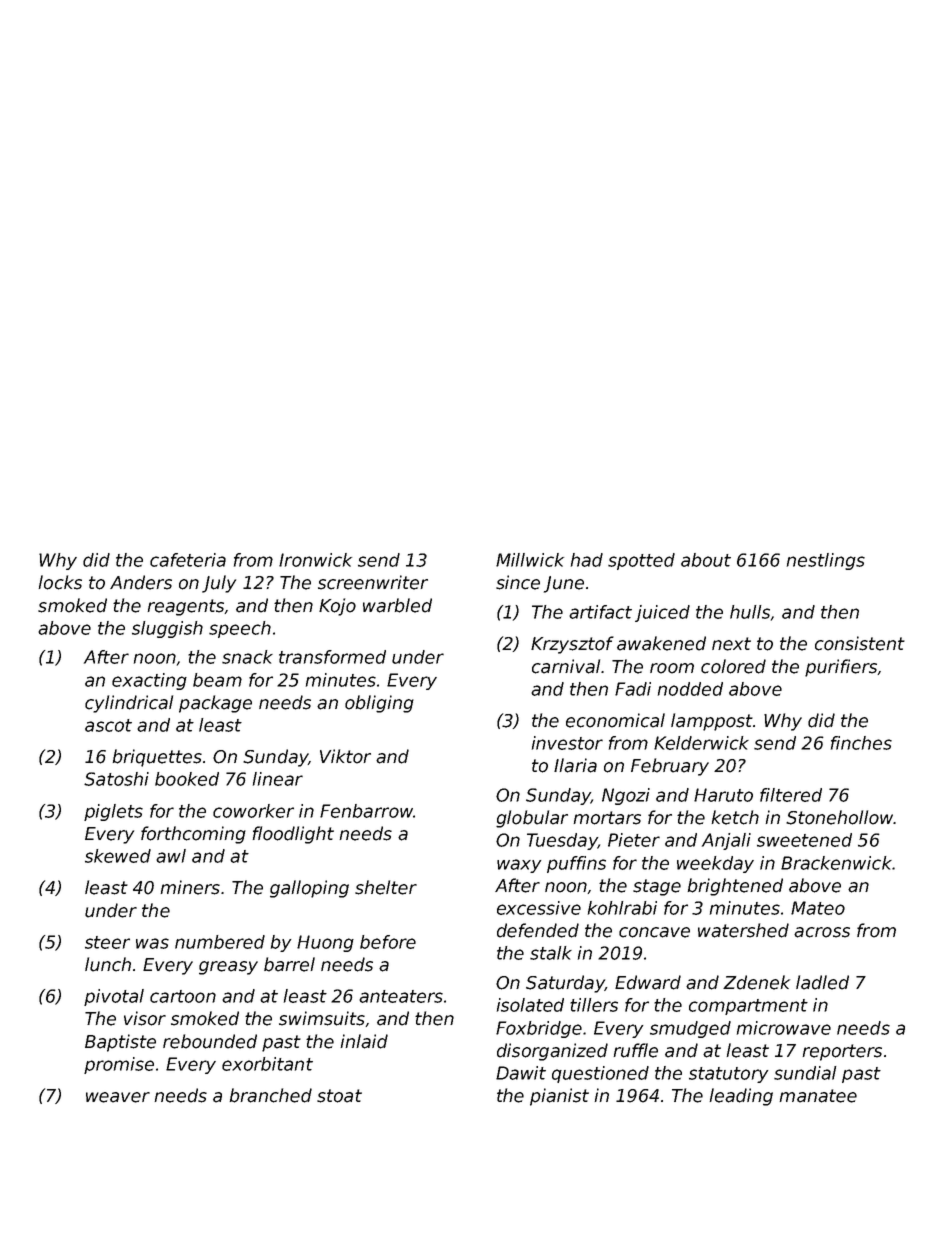 This document has width=952, height=1233. I want to click on screenwriter, so click(373, 582).
